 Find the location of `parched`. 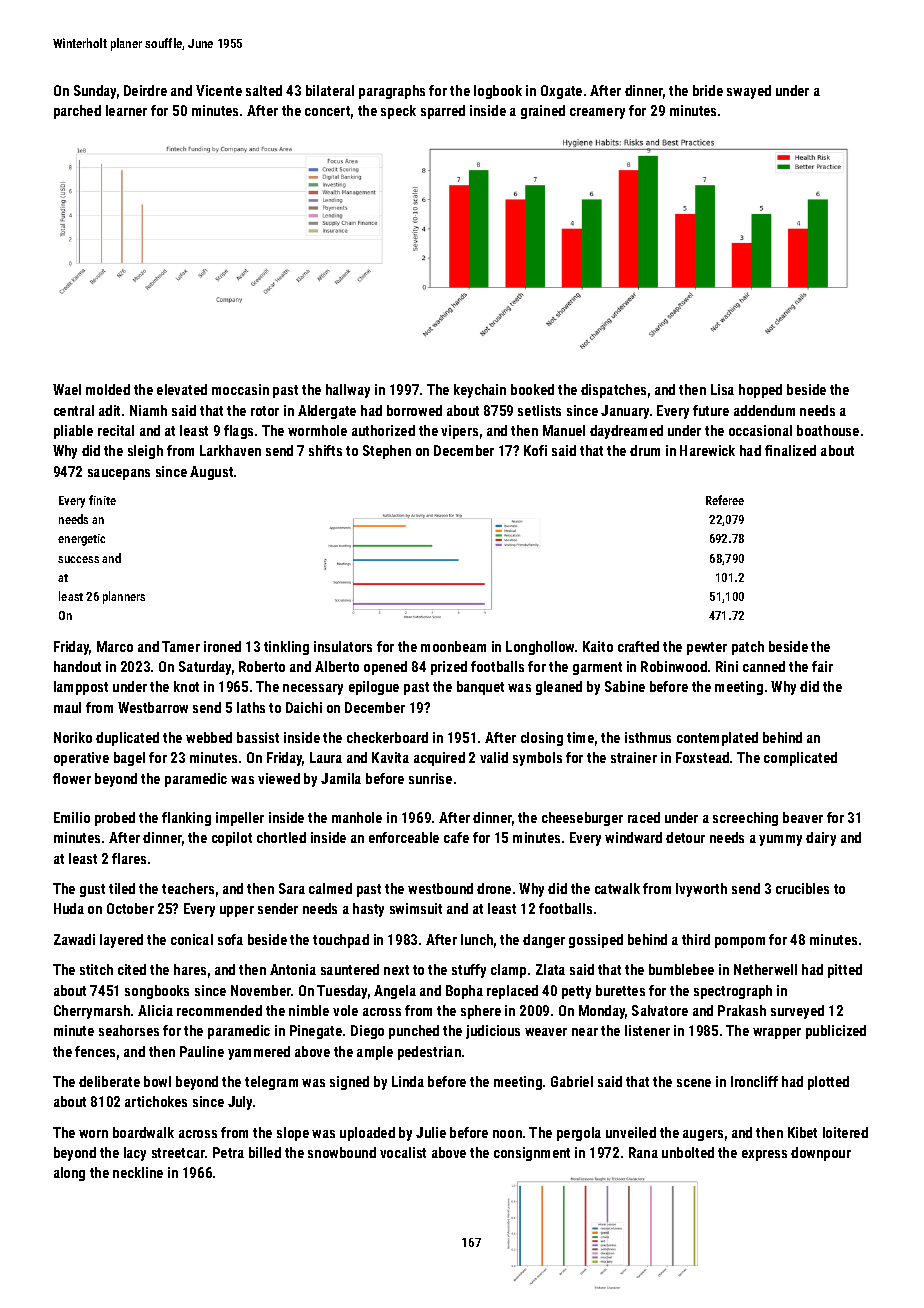

parched is located at coordinates (77, 112).
